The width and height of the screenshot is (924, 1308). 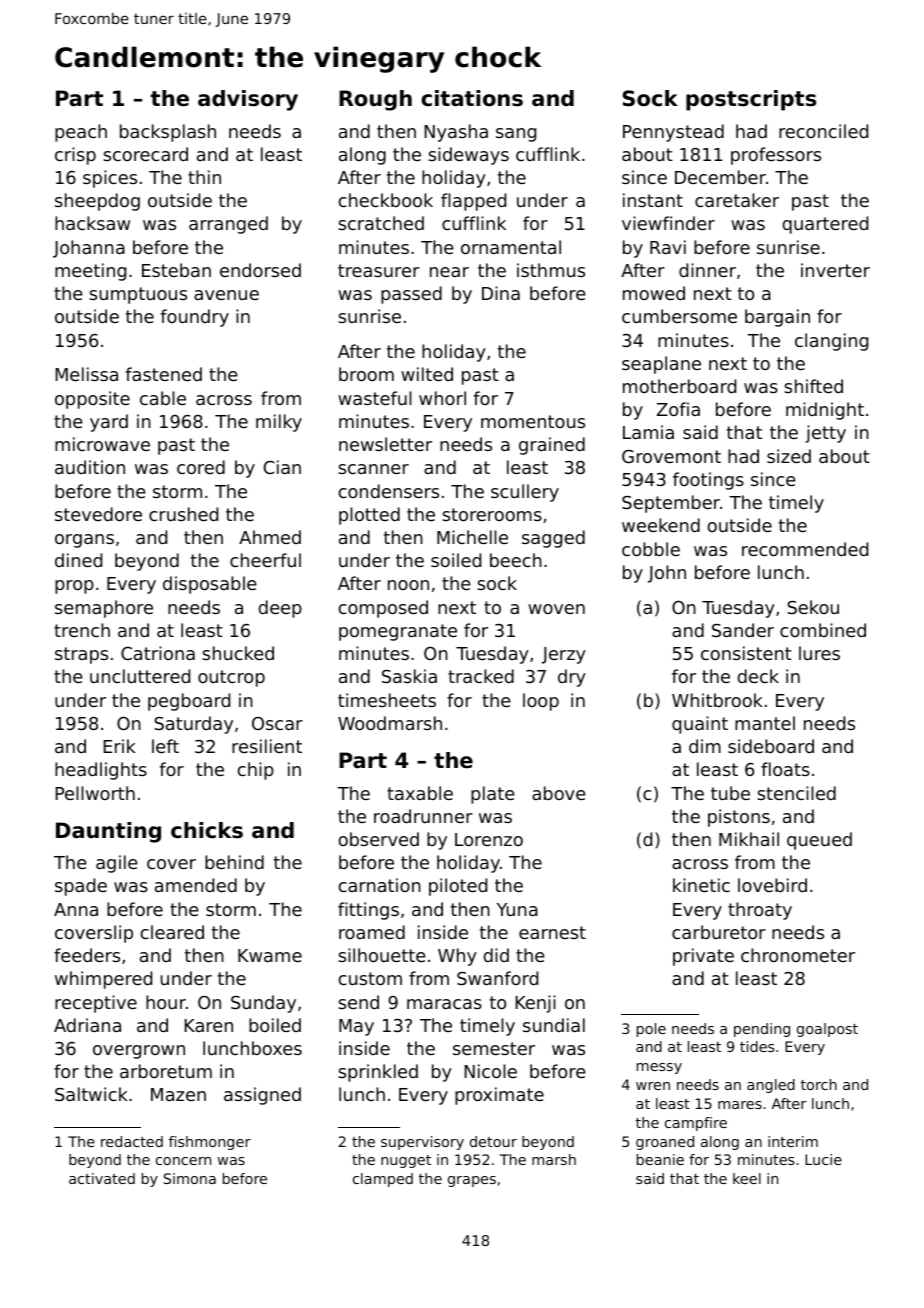 What do you see at coordinates (92, 400) in the screenshot?
I see `opposite` at bounding box center [92, 400].
